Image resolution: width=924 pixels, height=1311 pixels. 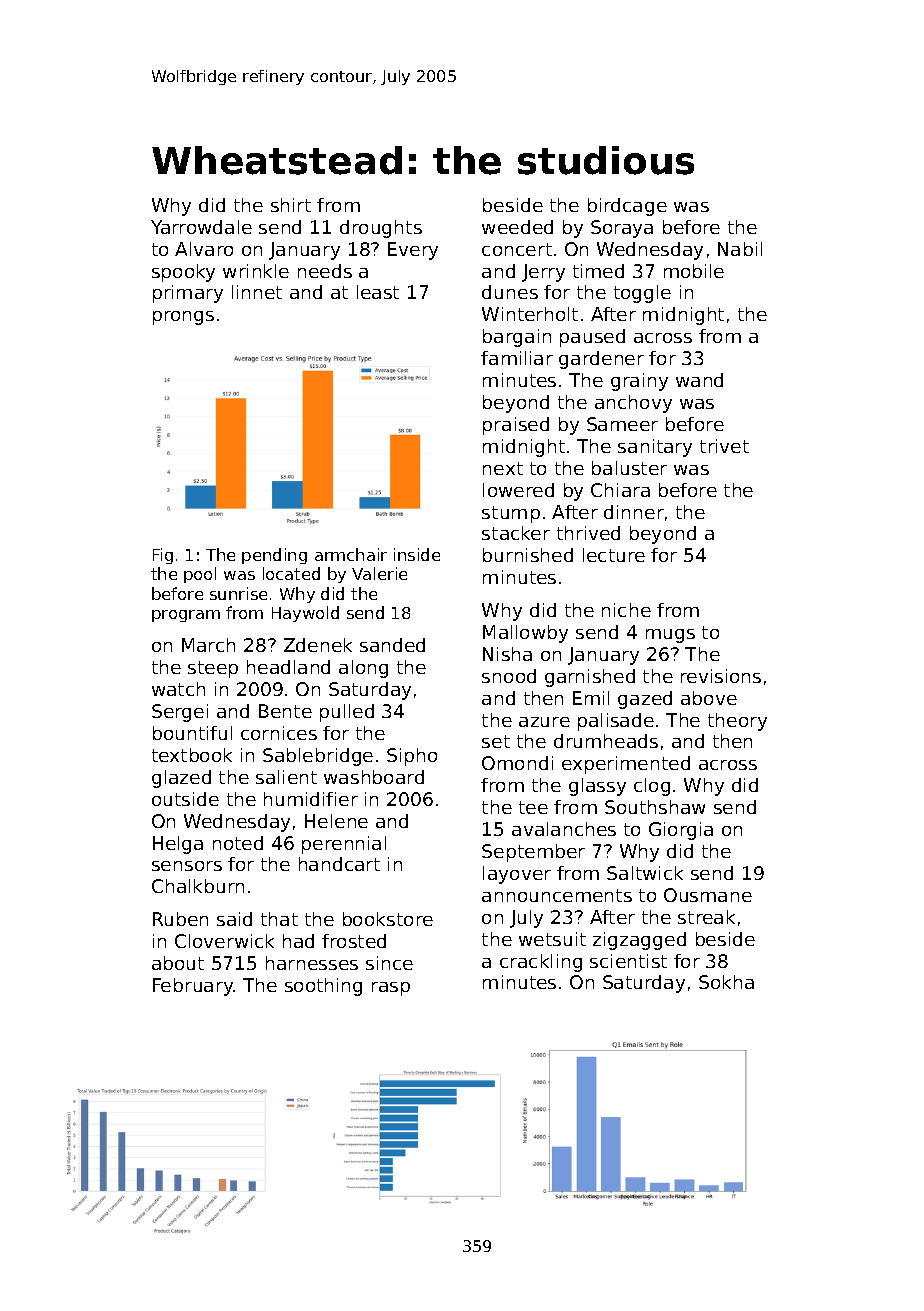 What do you see at coordinates (291, 205) in the screenshot?
I see `shirt` at bounding box center [291, 205].
